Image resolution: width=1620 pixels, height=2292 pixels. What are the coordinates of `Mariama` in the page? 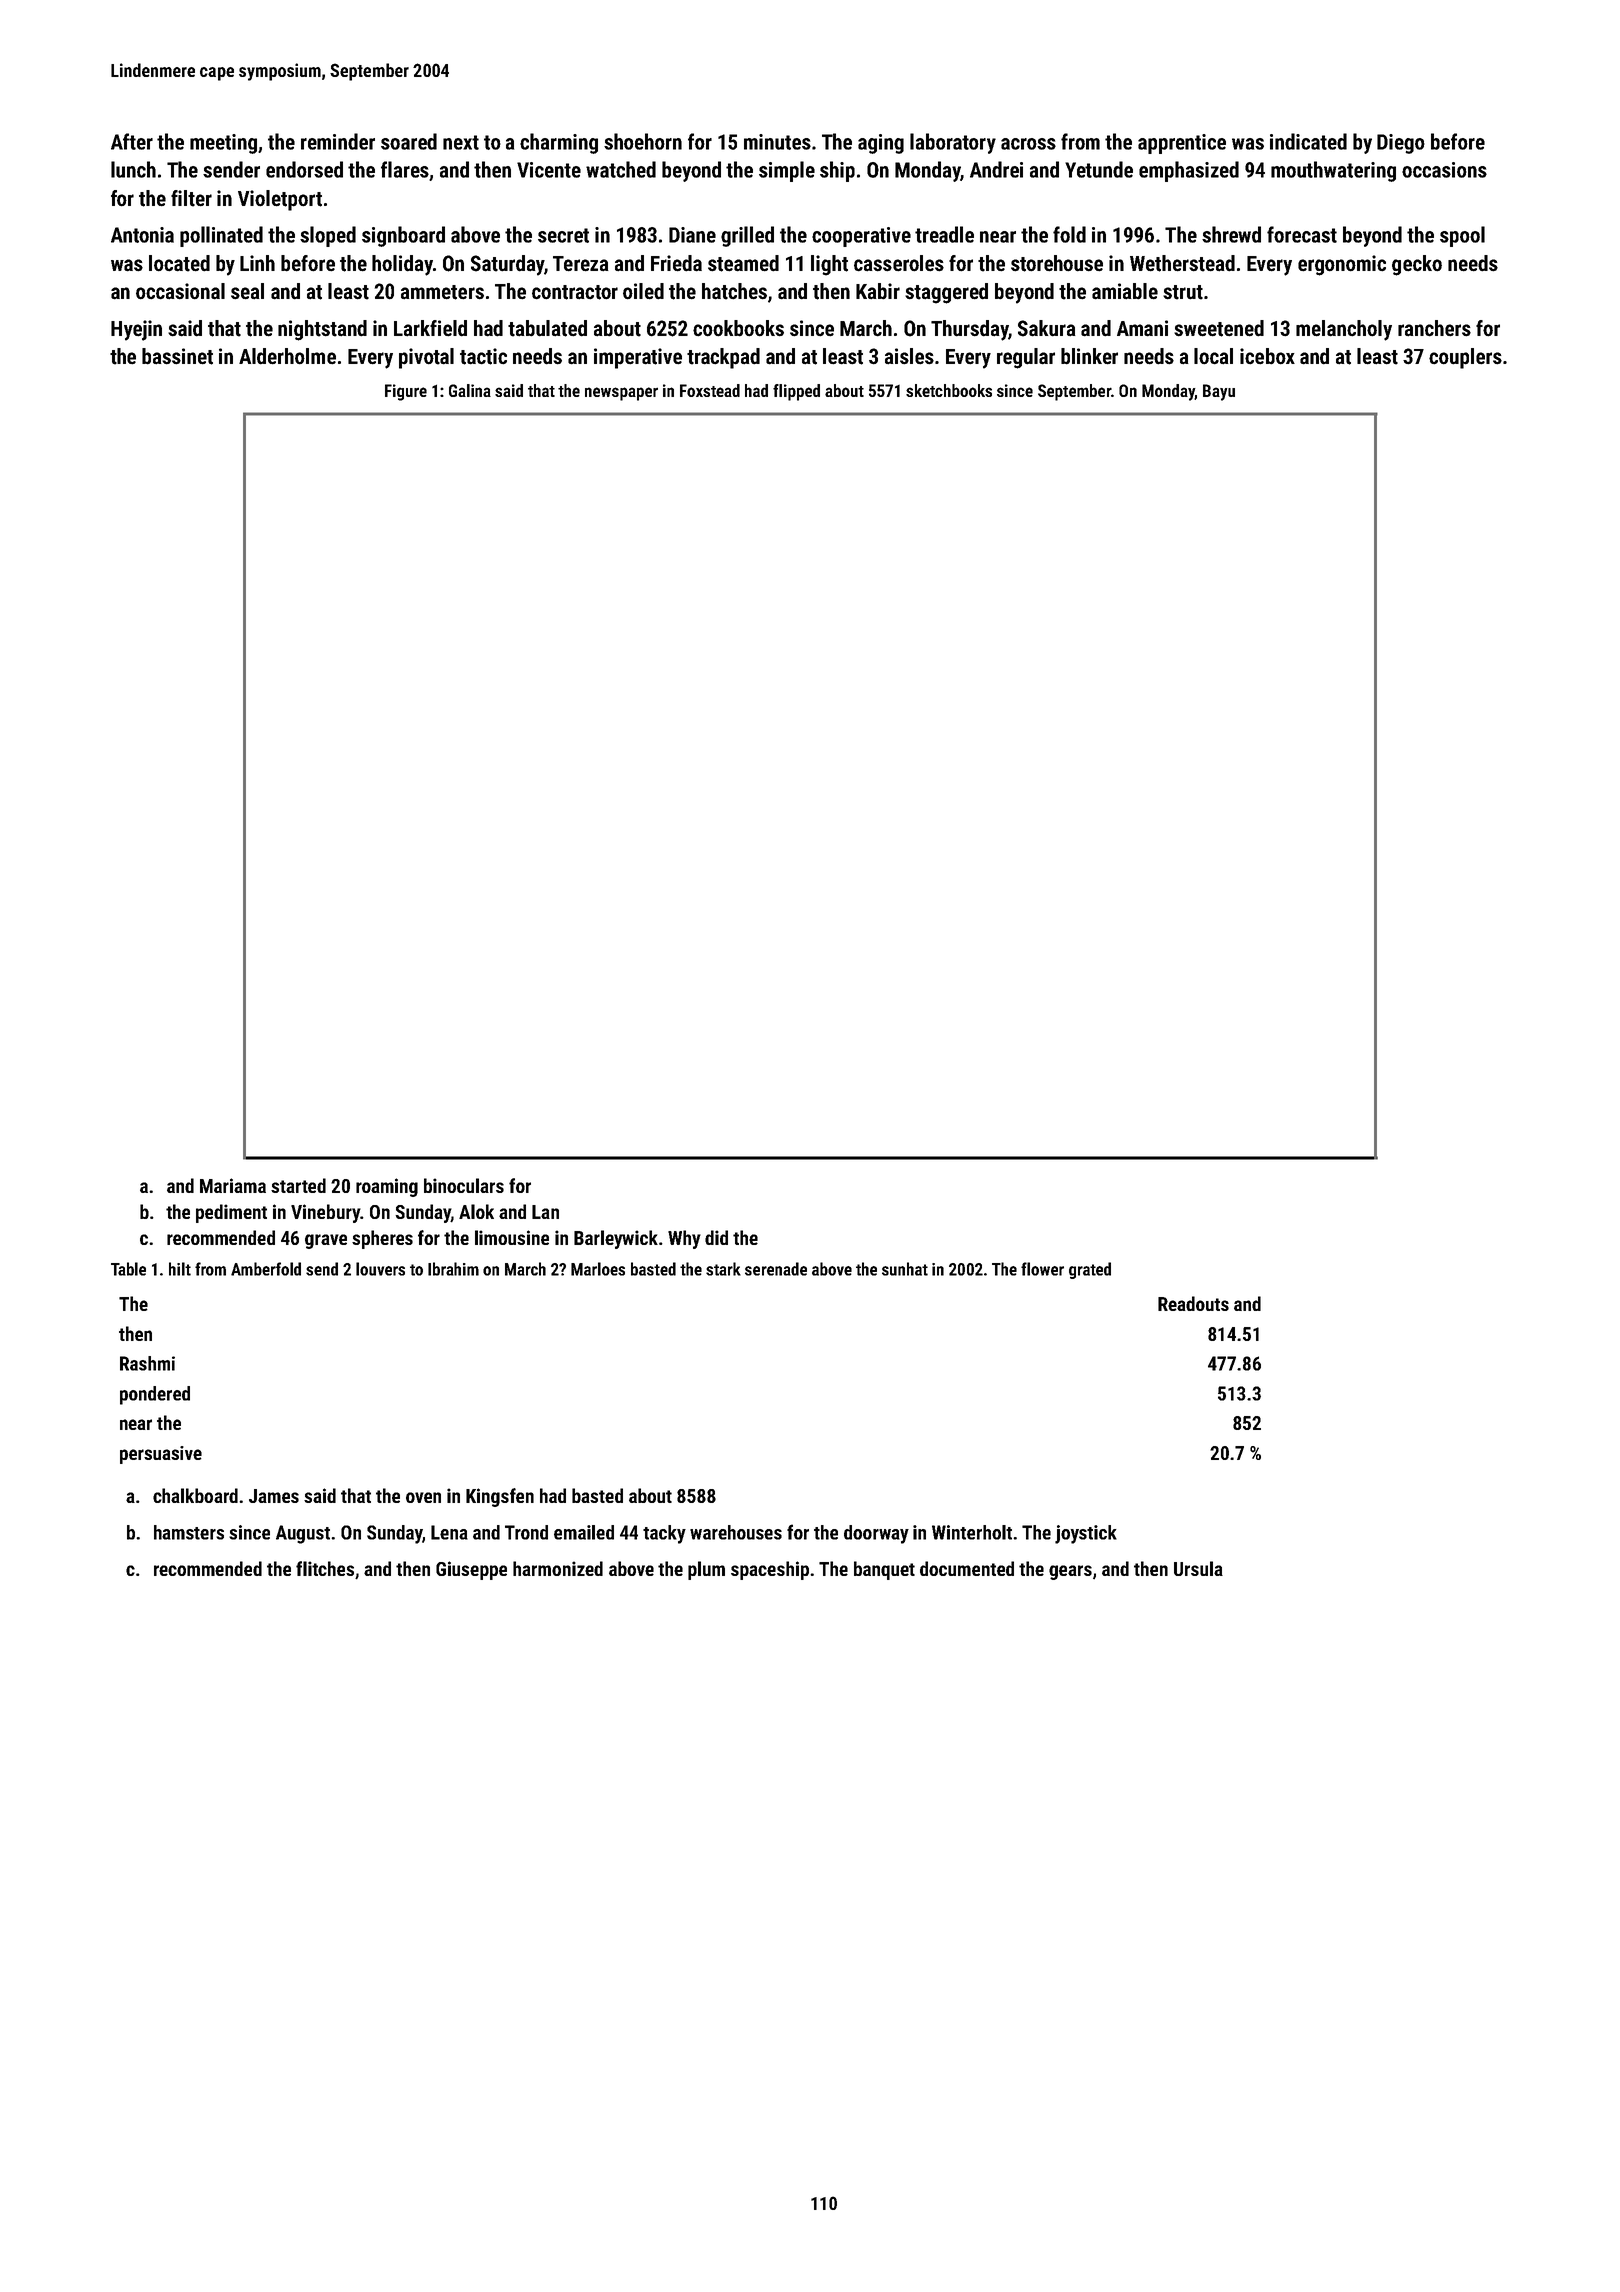 It's located at (233, 1185).
